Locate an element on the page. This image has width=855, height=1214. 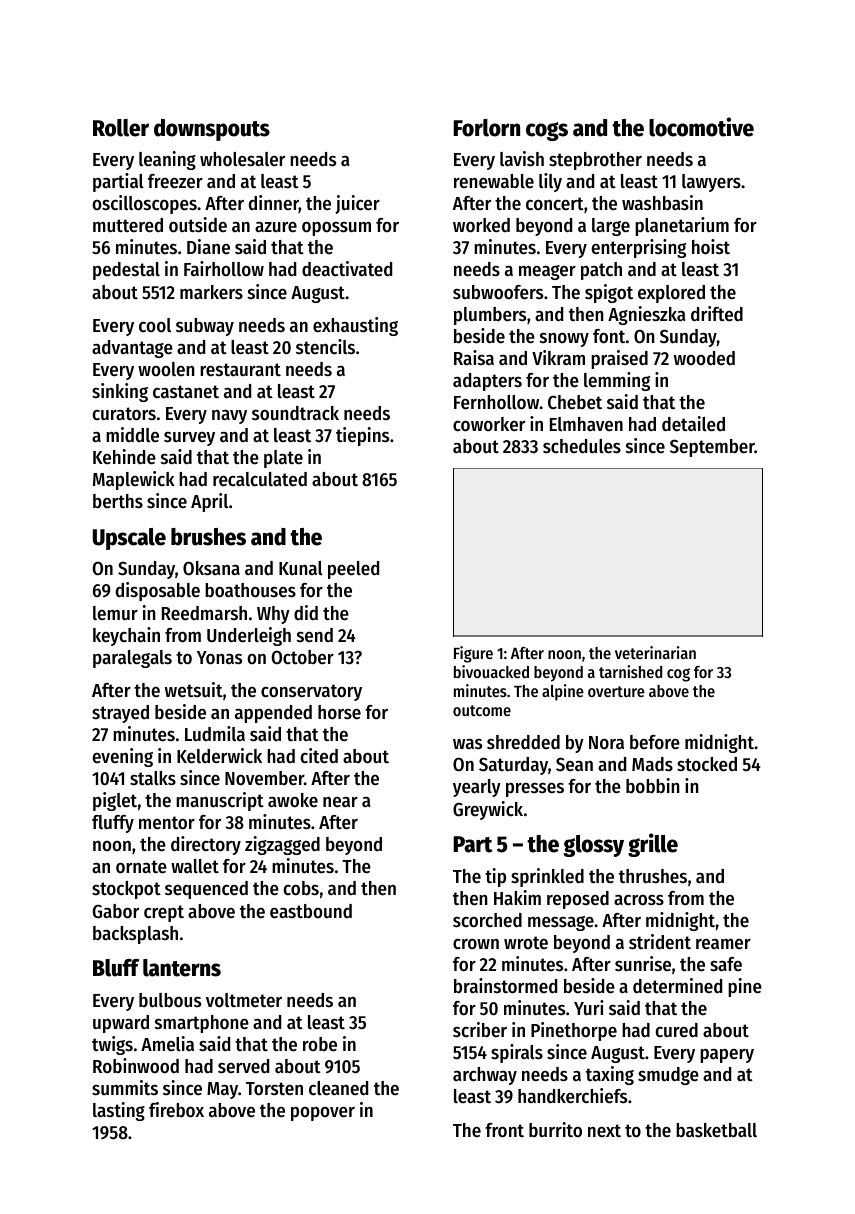
Roller is located at coordinates (121, 128).
